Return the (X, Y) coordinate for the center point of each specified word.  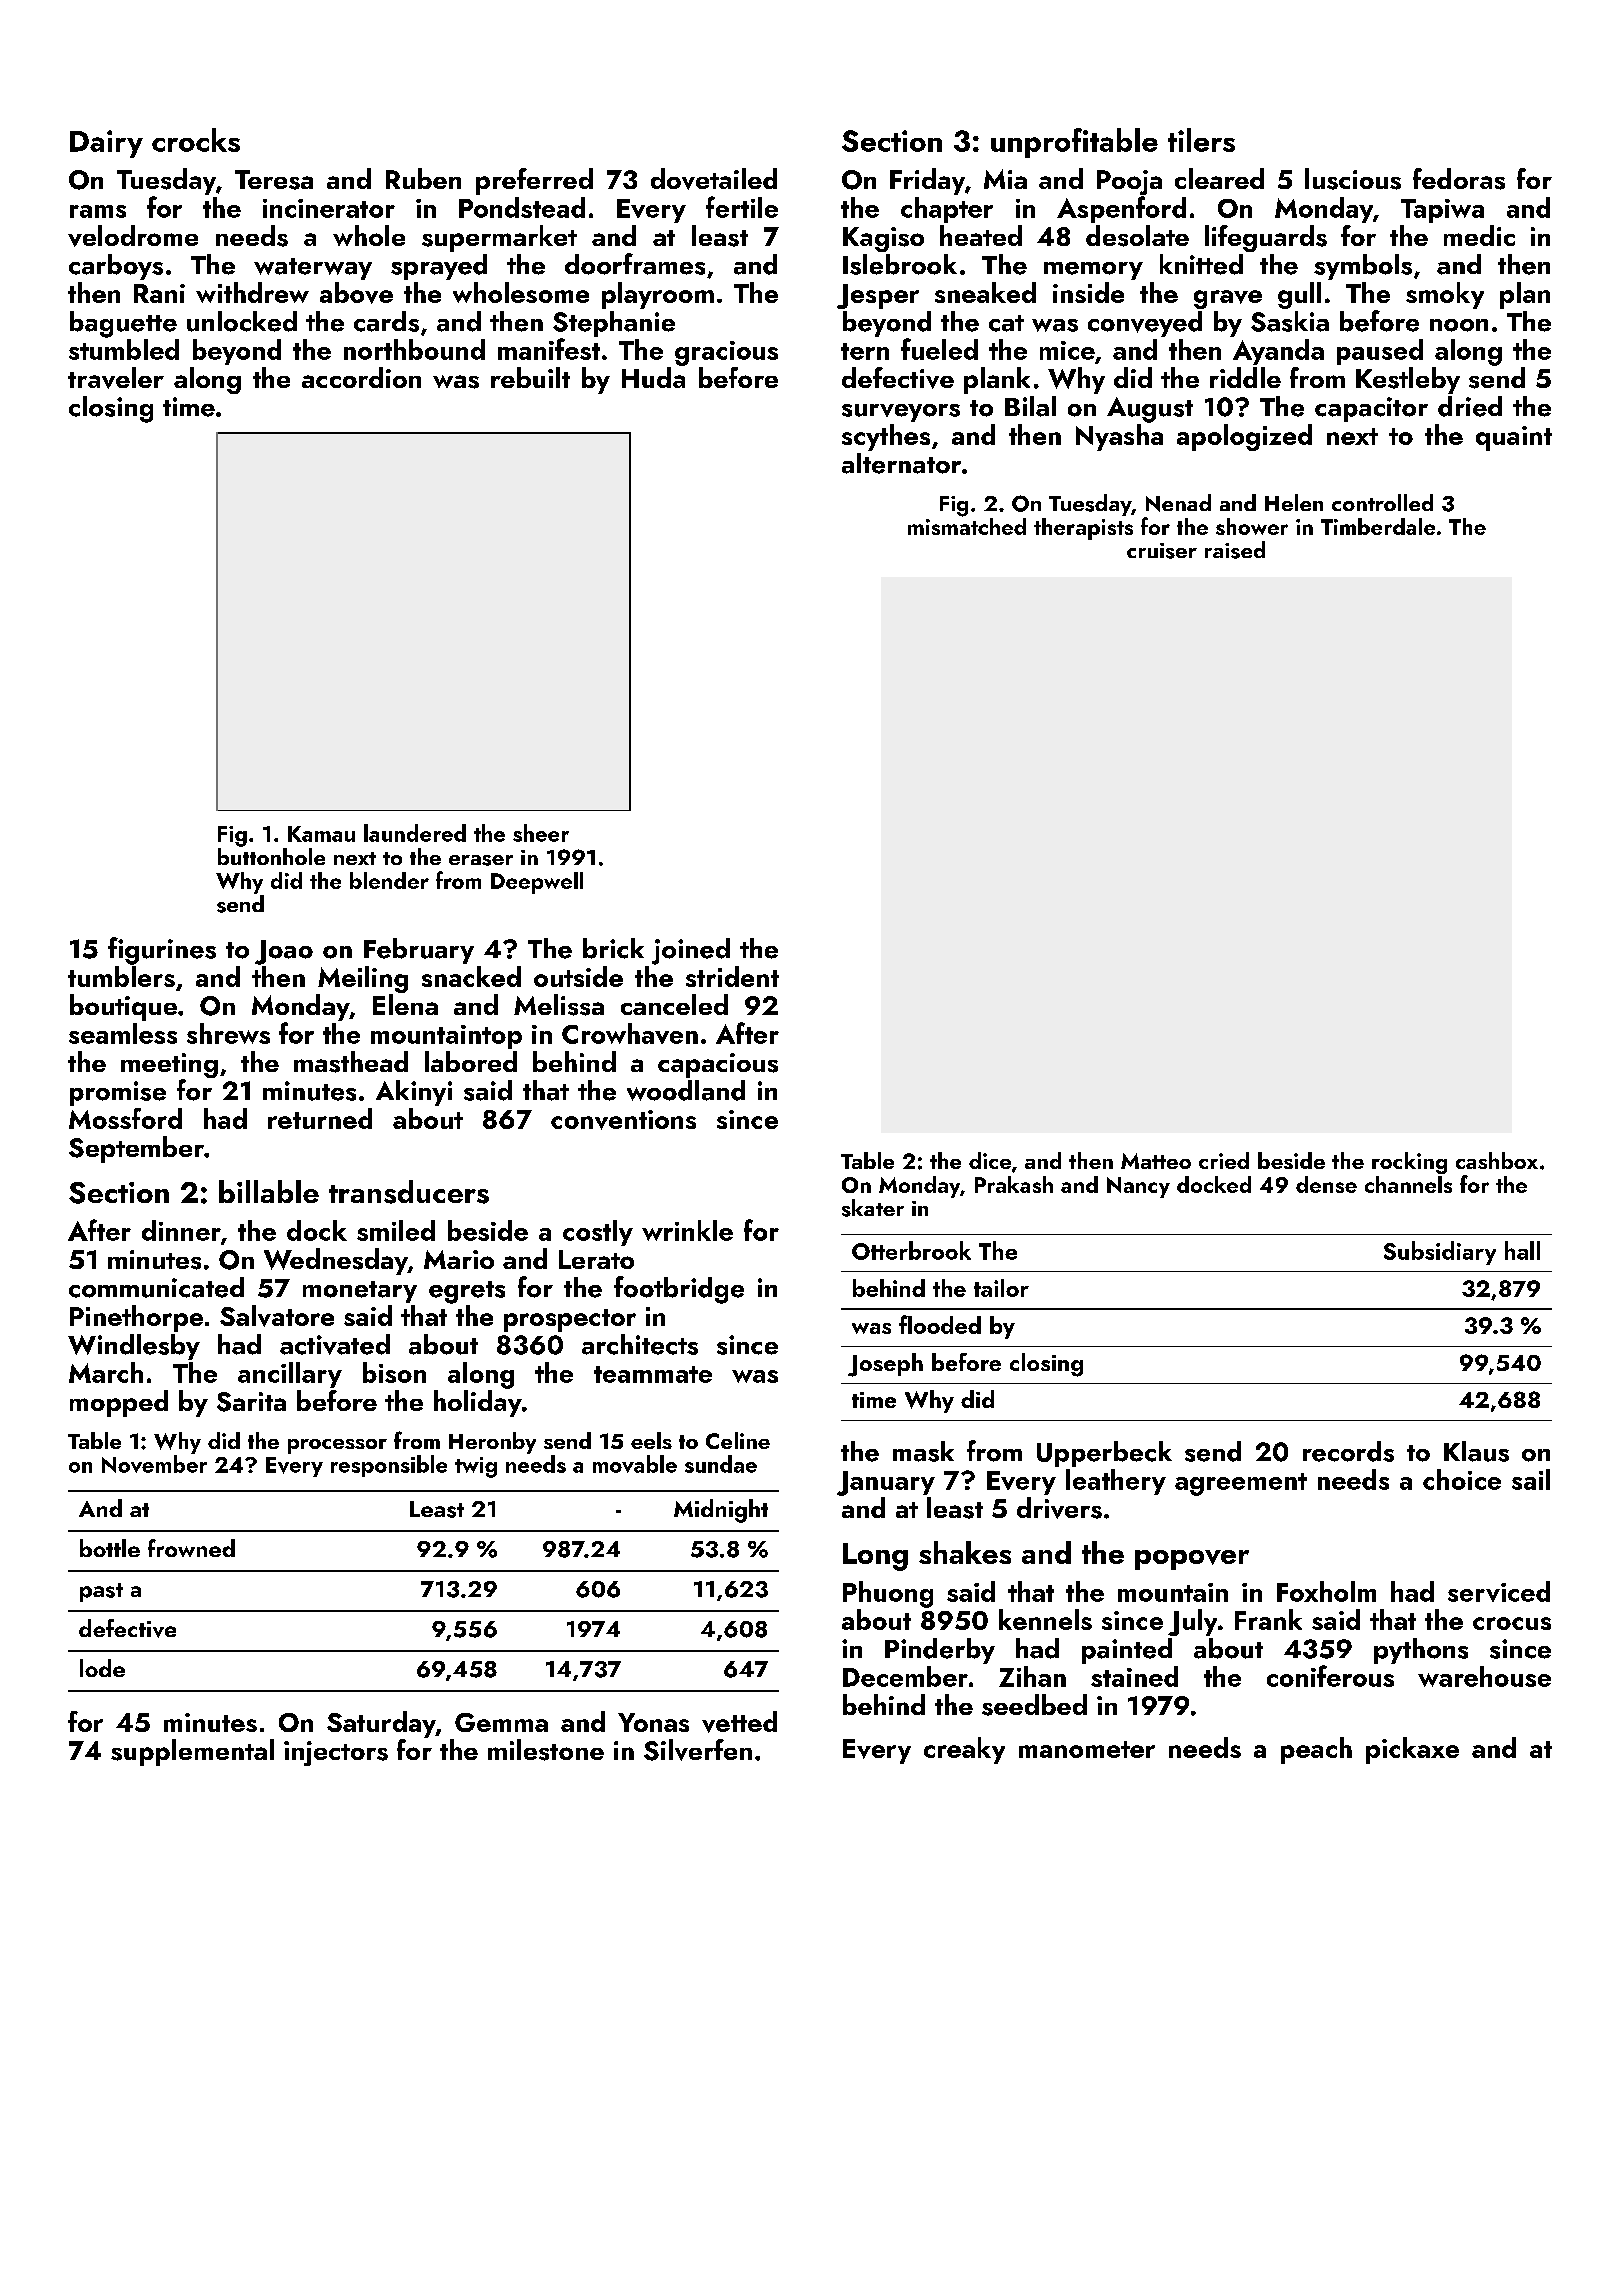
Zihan (1032, 1676)
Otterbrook (911, 1250)
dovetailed (714, 179)
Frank (1268, 1619)
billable (269, 1191)
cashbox (1497, 1160)
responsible (389, 1466)
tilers (1201, 140)
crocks (196, 140)
